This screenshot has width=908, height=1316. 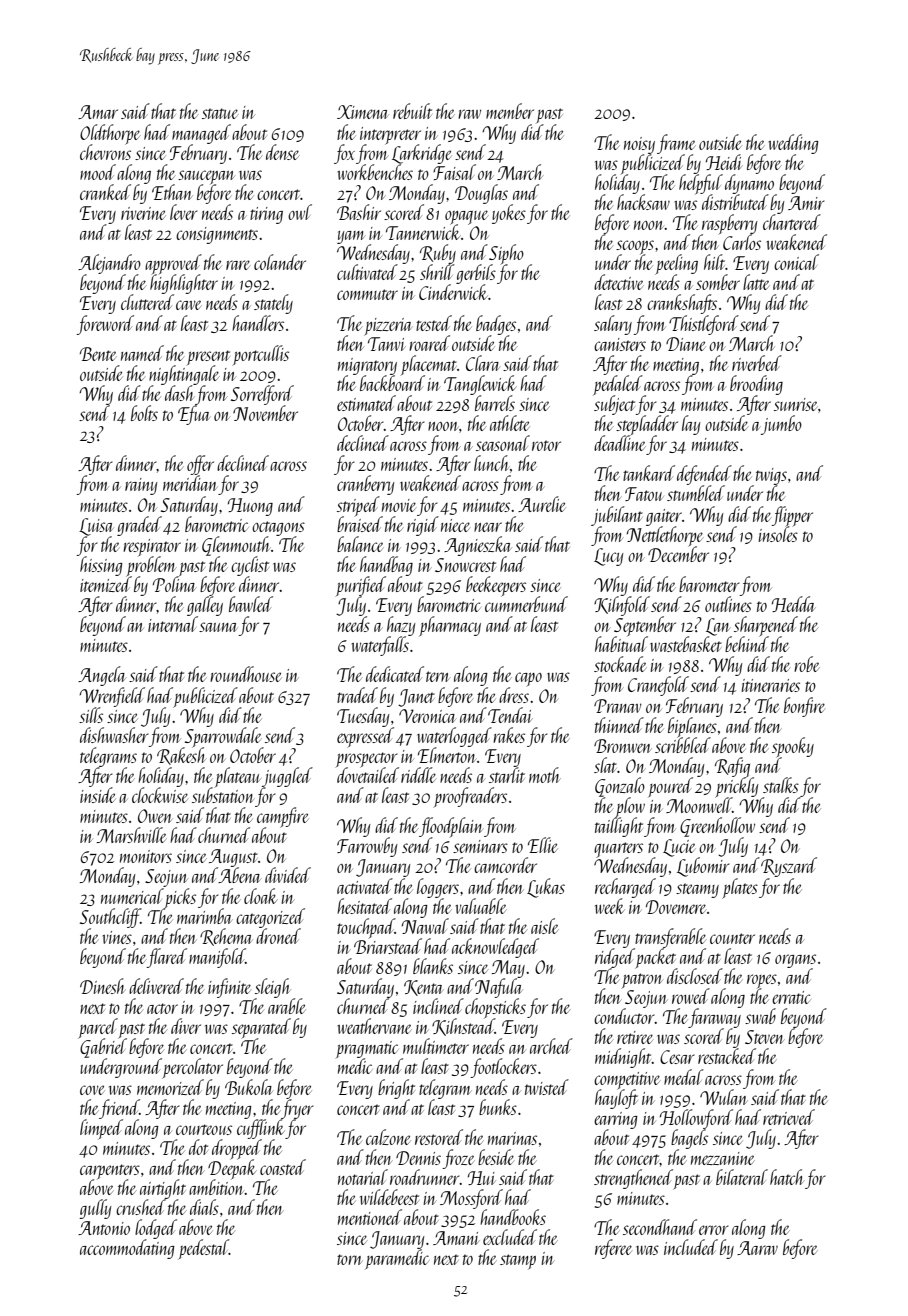 I want to click on pizzeria, so click(x=388, y=327).
